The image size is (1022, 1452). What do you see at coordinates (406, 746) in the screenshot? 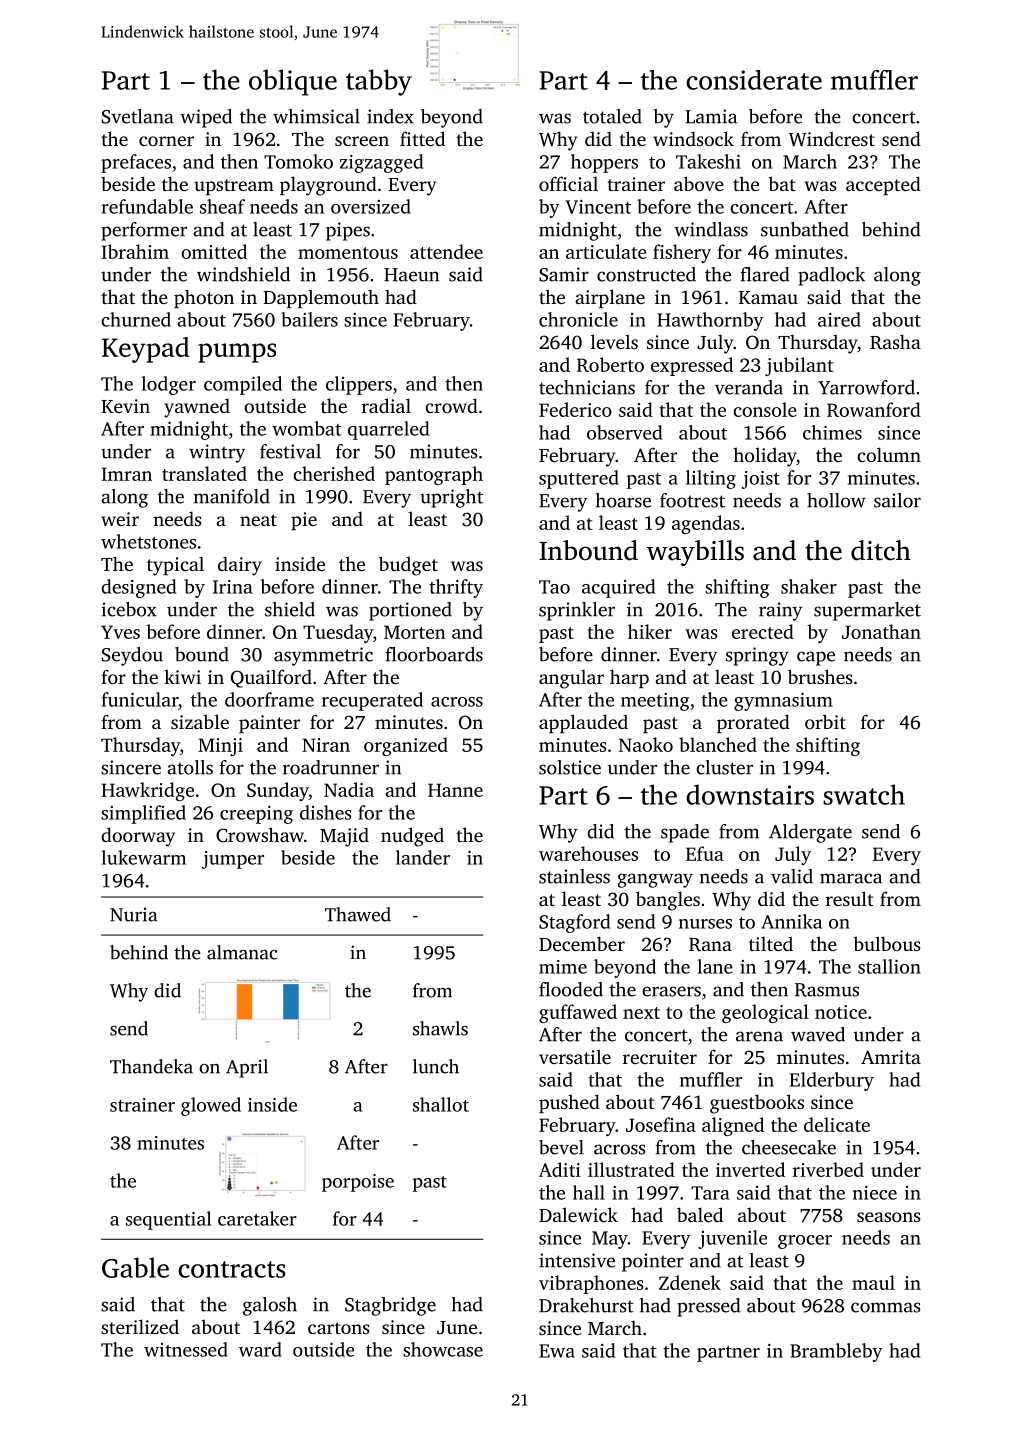
I see `organized` at bounding box center [406, 746].
